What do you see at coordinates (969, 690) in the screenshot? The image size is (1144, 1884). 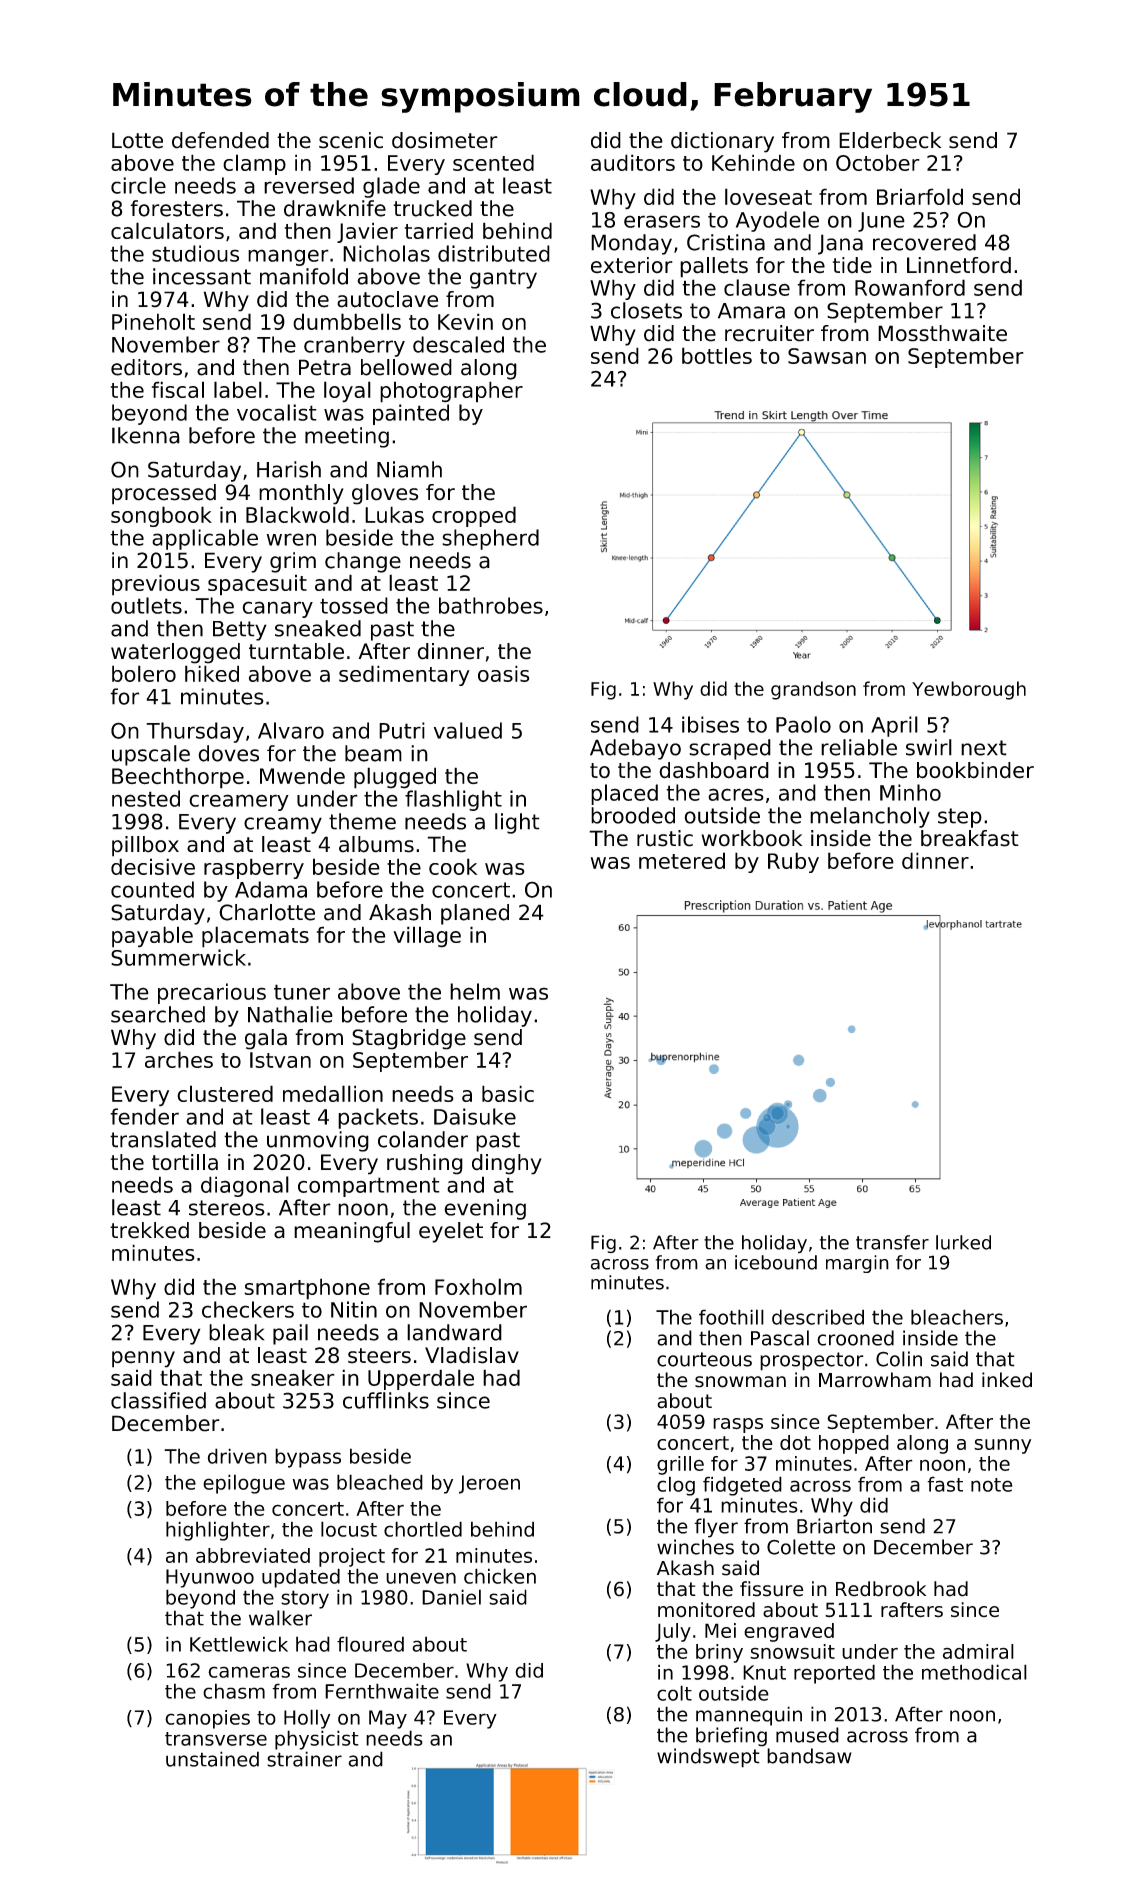 I see `Yewborough` at bounding box center [969, 690].
